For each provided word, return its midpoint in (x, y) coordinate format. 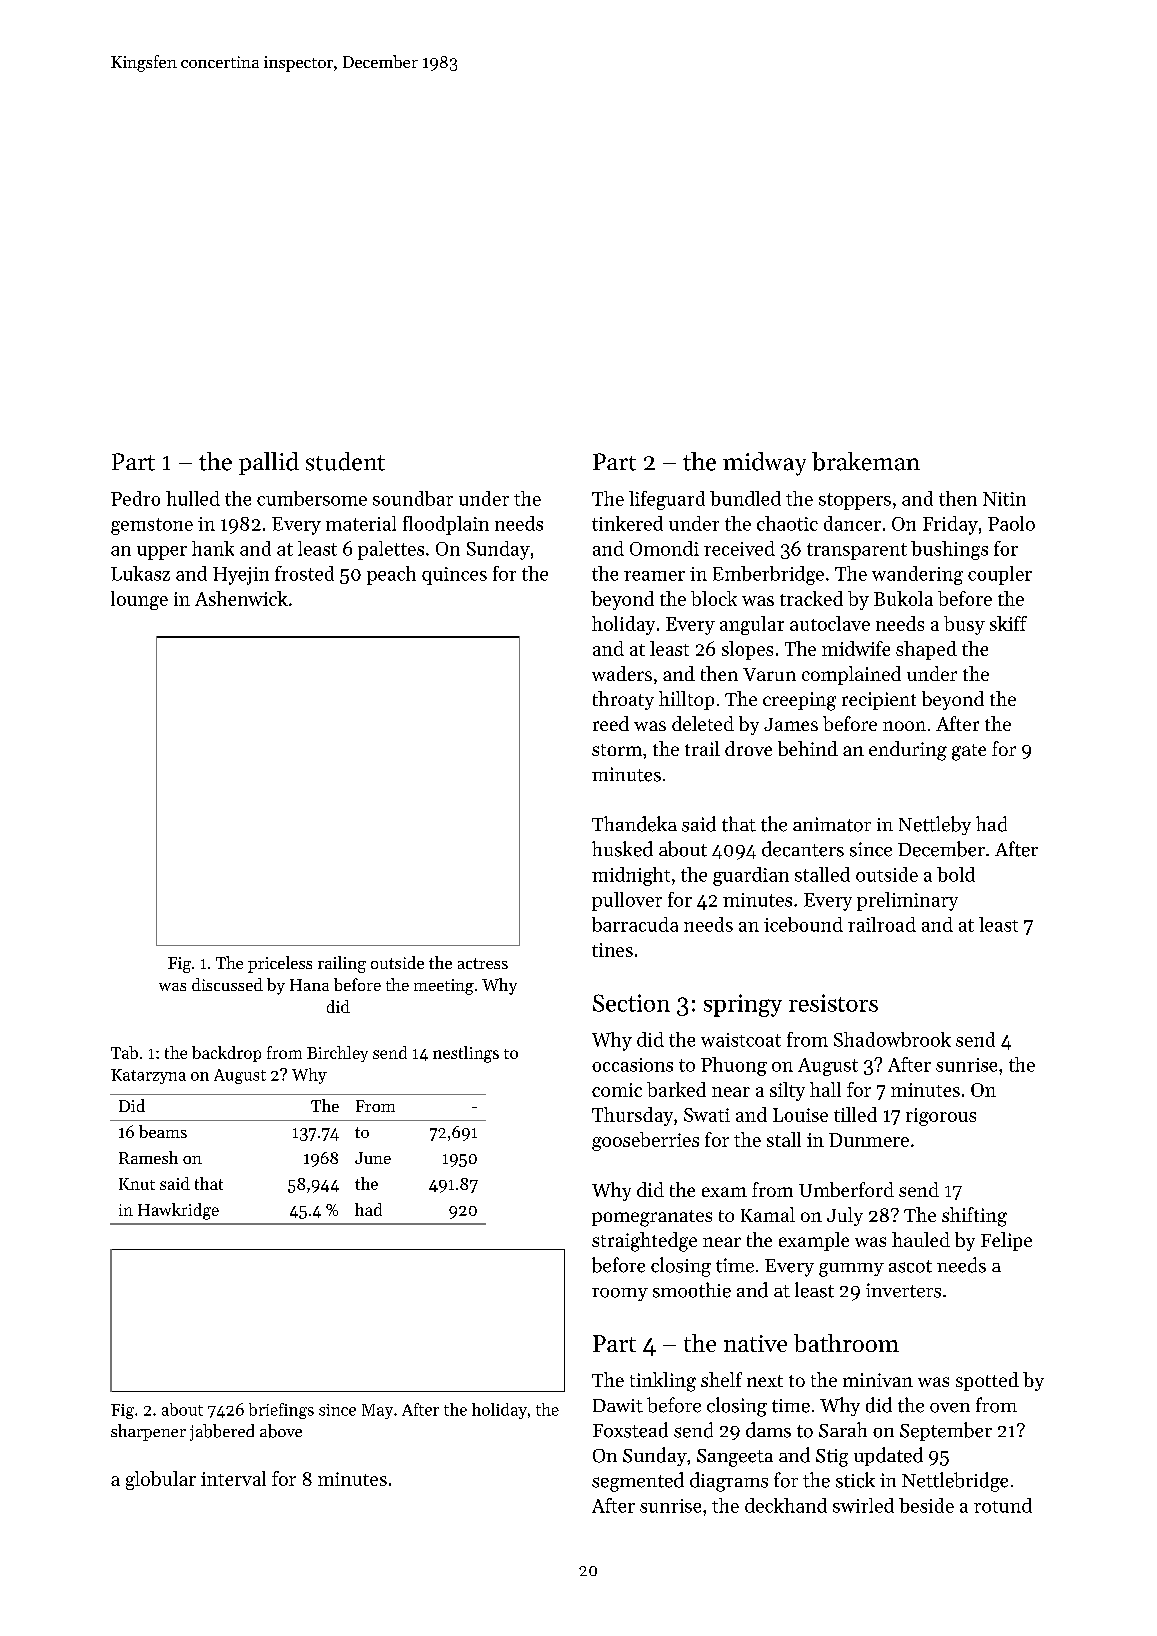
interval (233, 1478)
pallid (269, 463)
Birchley (337, 1054)
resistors (833, 1003)
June (373, 1158)
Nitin (1004, 499)
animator (832, 824)
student (345, 461)
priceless (280, 964)
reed (611, 723)
